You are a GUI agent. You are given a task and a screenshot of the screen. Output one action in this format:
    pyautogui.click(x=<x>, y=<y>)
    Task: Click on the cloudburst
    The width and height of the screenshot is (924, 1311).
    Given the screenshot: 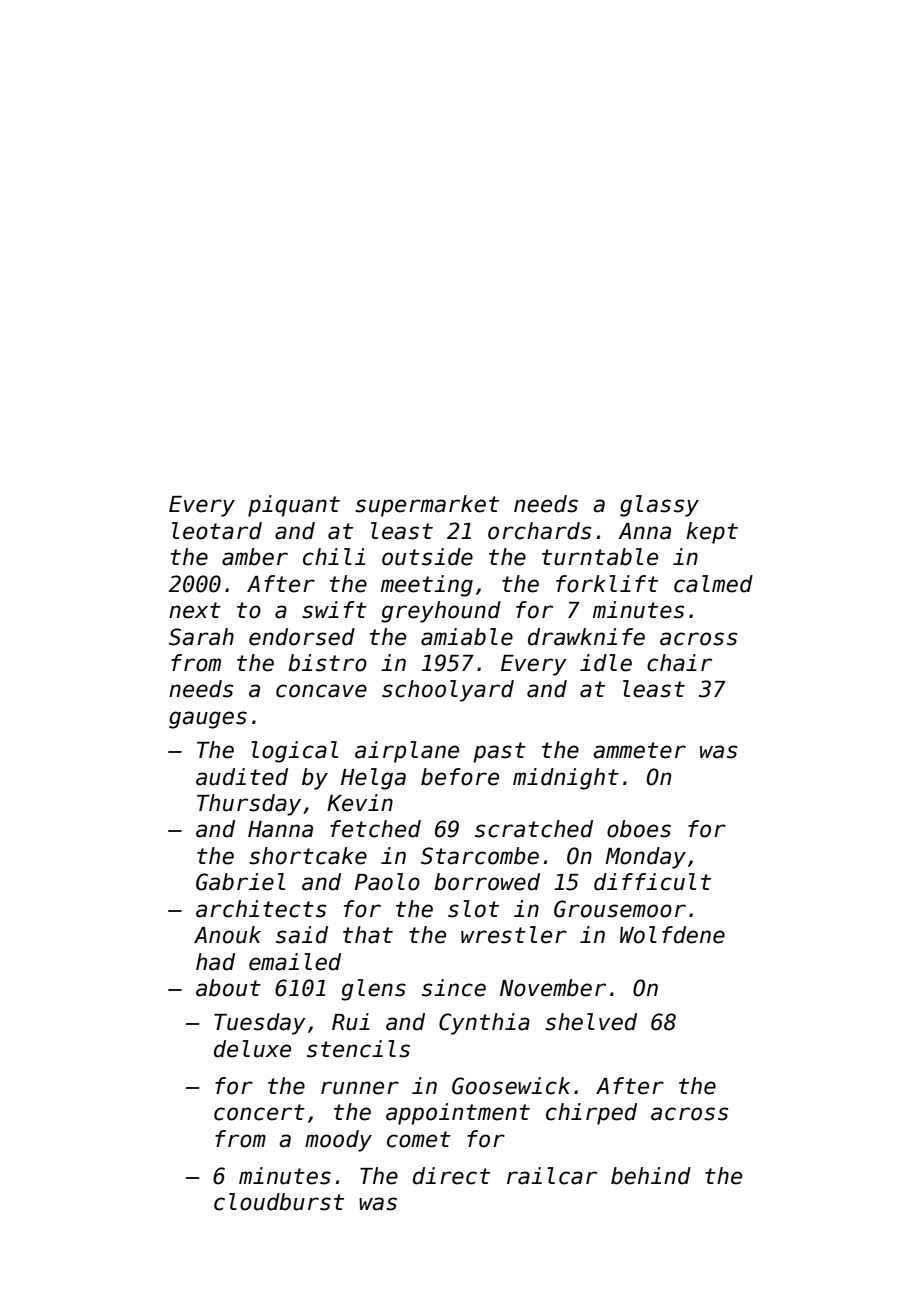 What is the action you would take?
    pyautogui.click(x=279, y=1202)
